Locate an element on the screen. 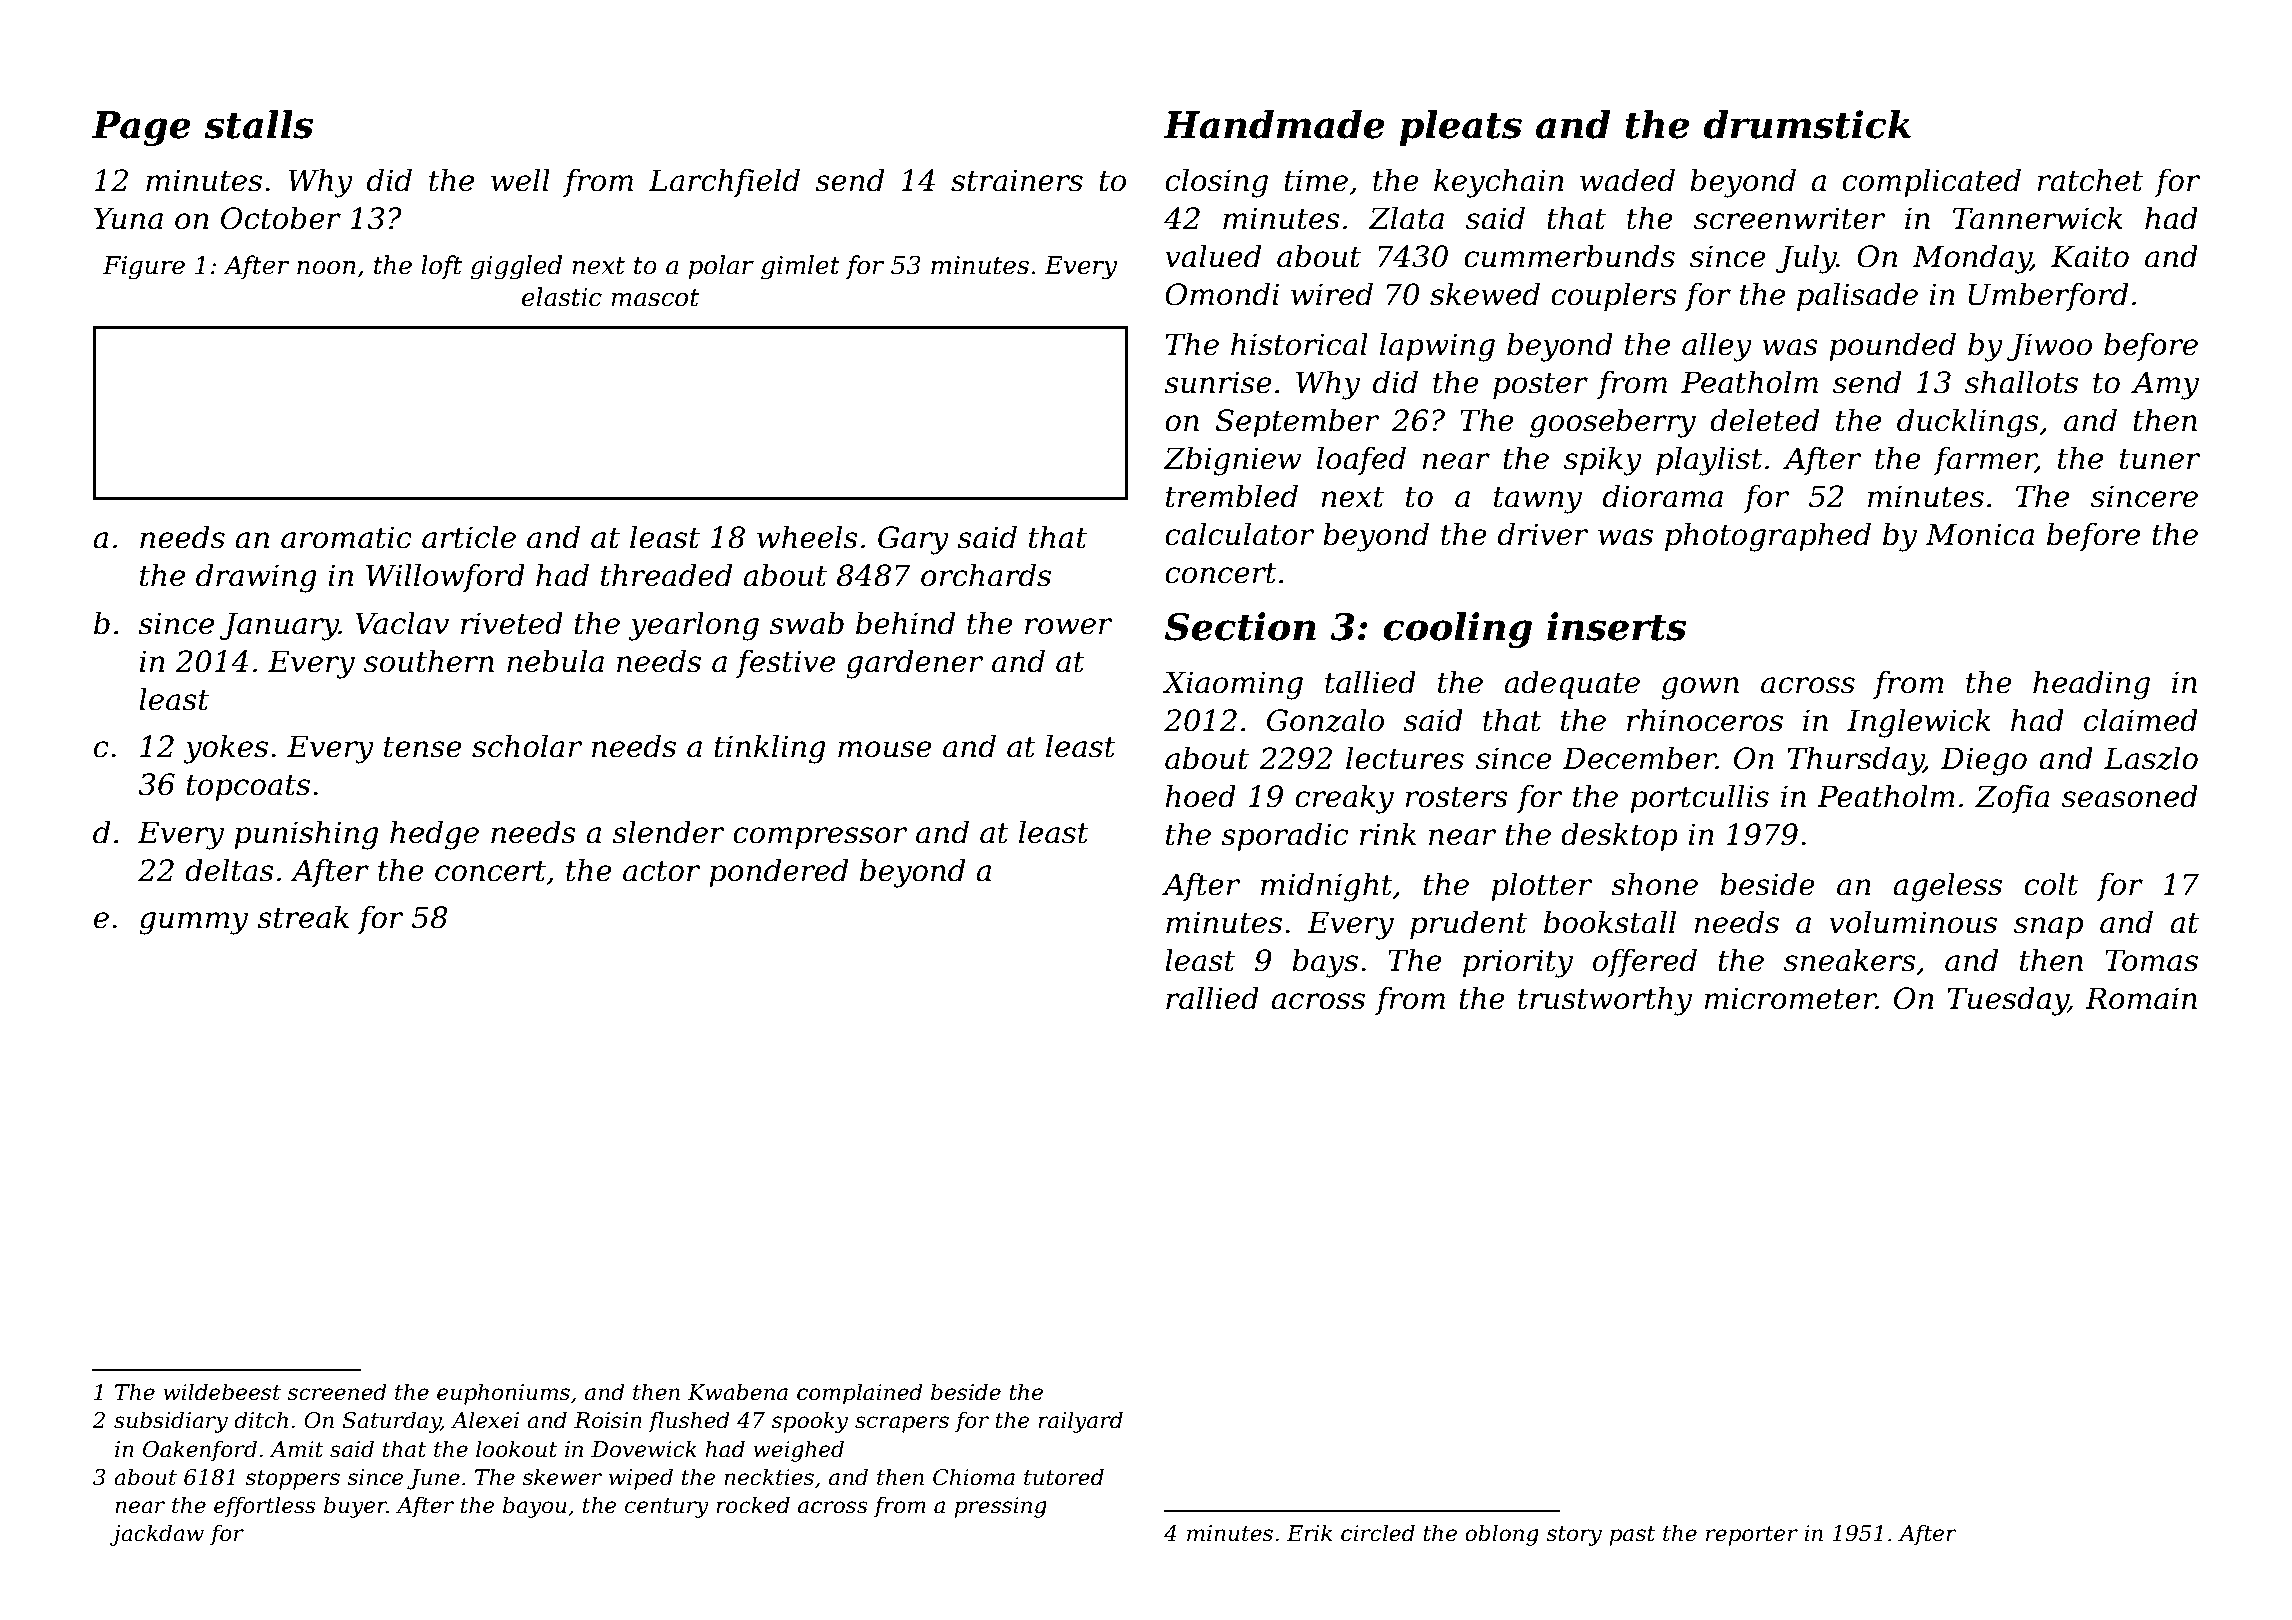 The height and width of the screenshot is (1620, 2292). Handmade is located at coordinates (1274, 124).
